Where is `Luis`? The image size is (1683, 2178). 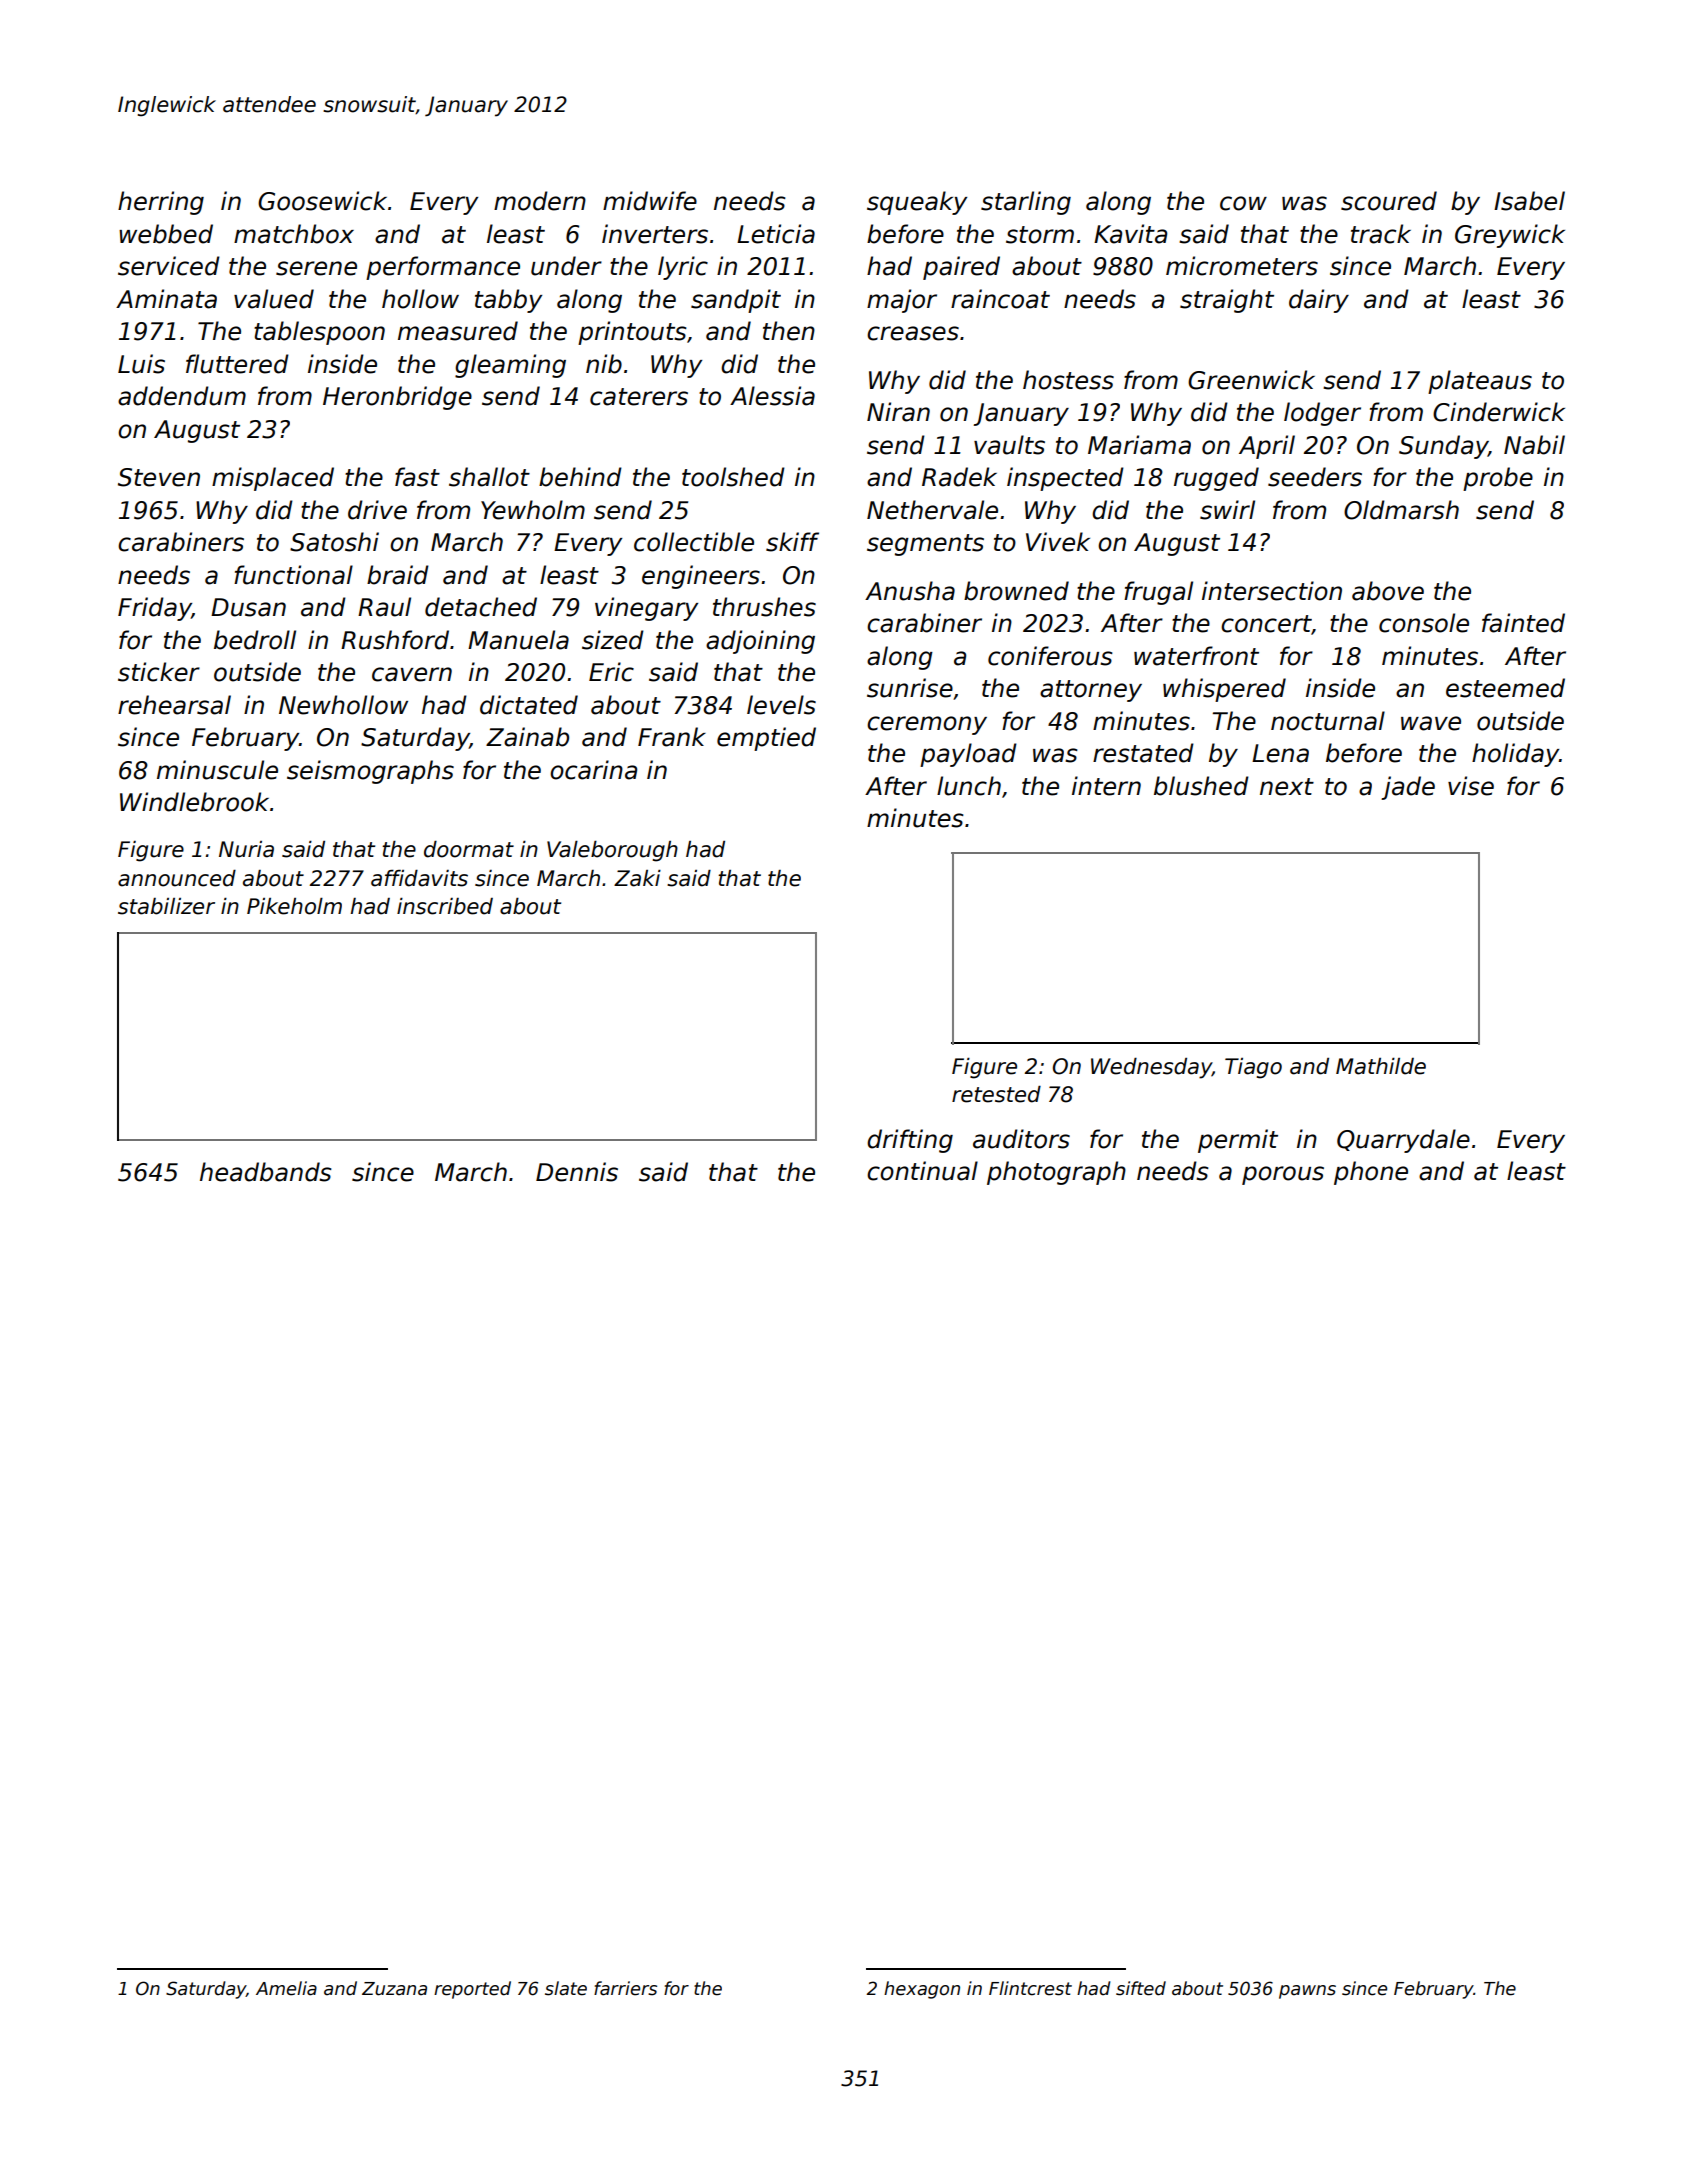 Luis is located at coordinates (141, 364).
